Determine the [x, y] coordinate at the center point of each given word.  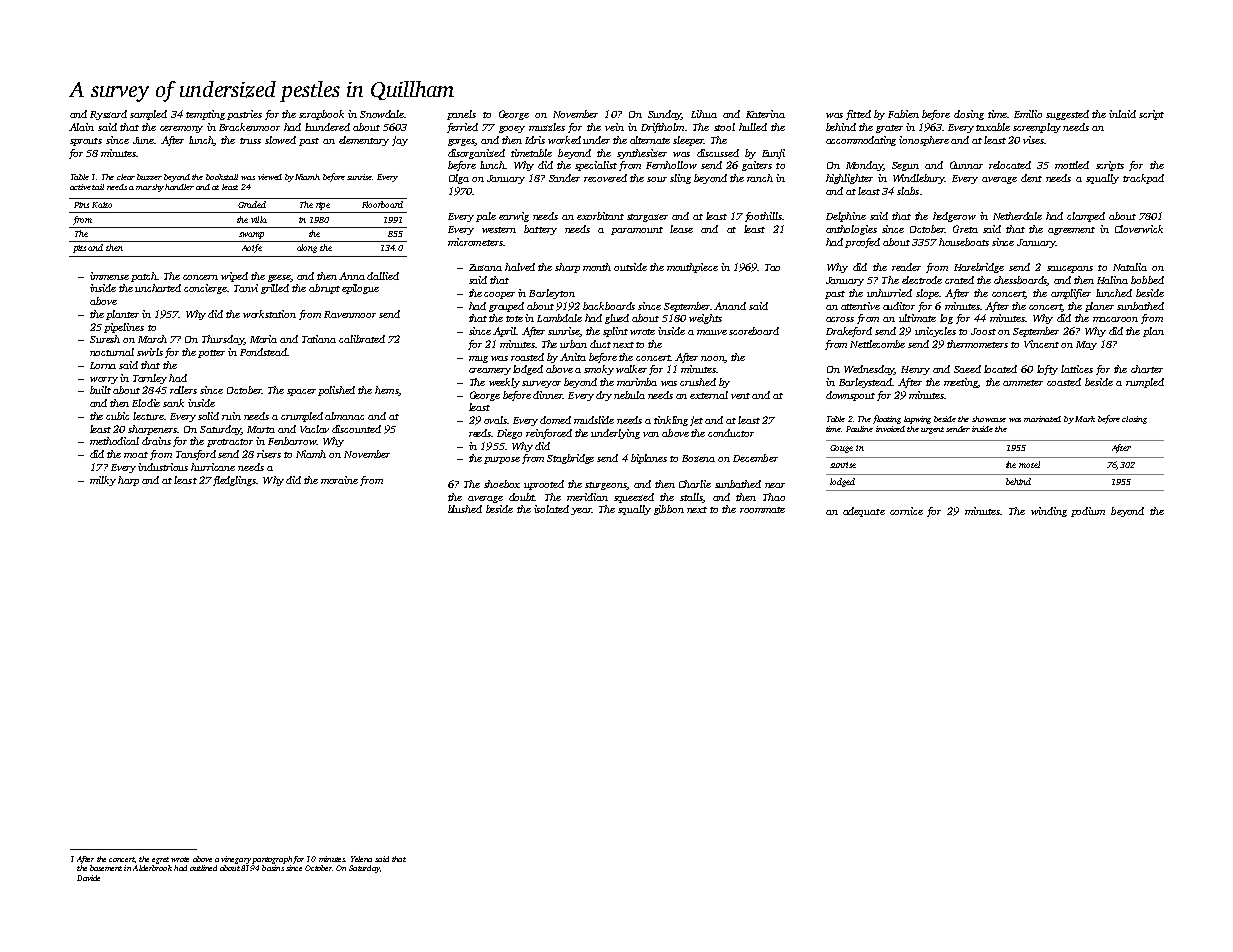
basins [273, 868]
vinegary [236, 860]
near [775, 485]
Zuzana [485, 267]
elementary [364, 141]
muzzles [547, 127]
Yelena [361, 859]
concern [200, 277]
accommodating [861, 141]
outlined [203, 868]
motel [1029, 464]
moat [136, 455]
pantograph [272, 860]
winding [1049, 512]
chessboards [1020, 281]
